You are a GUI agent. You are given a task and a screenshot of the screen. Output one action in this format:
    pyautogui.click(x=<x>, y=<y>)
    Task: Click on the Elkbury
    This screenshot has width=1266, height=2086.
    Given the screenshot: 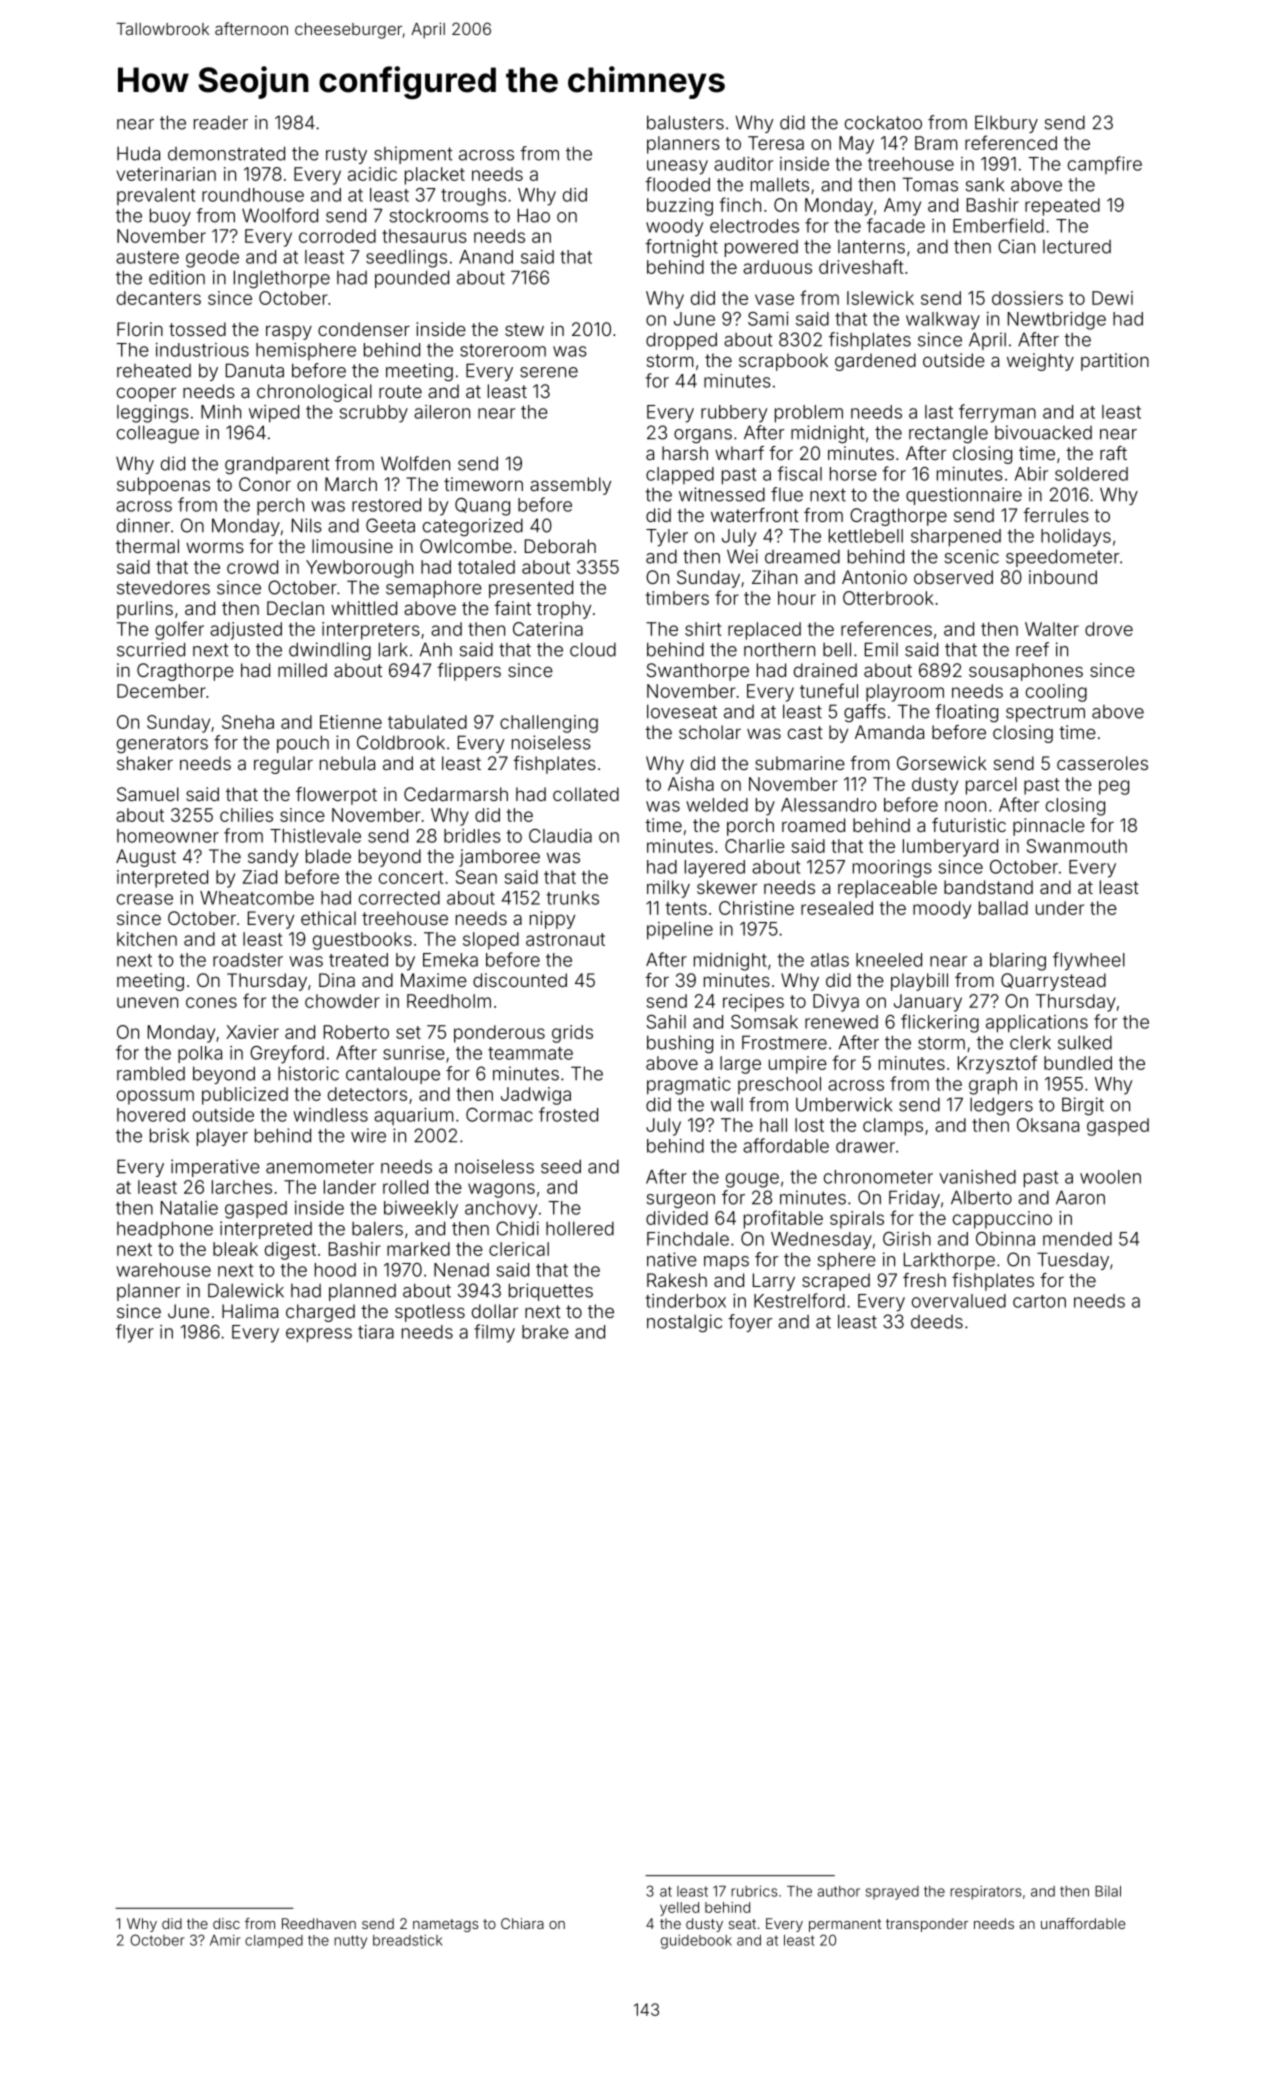 What is the action you would take?
    pyautogui.click(x=1006, y=124)
